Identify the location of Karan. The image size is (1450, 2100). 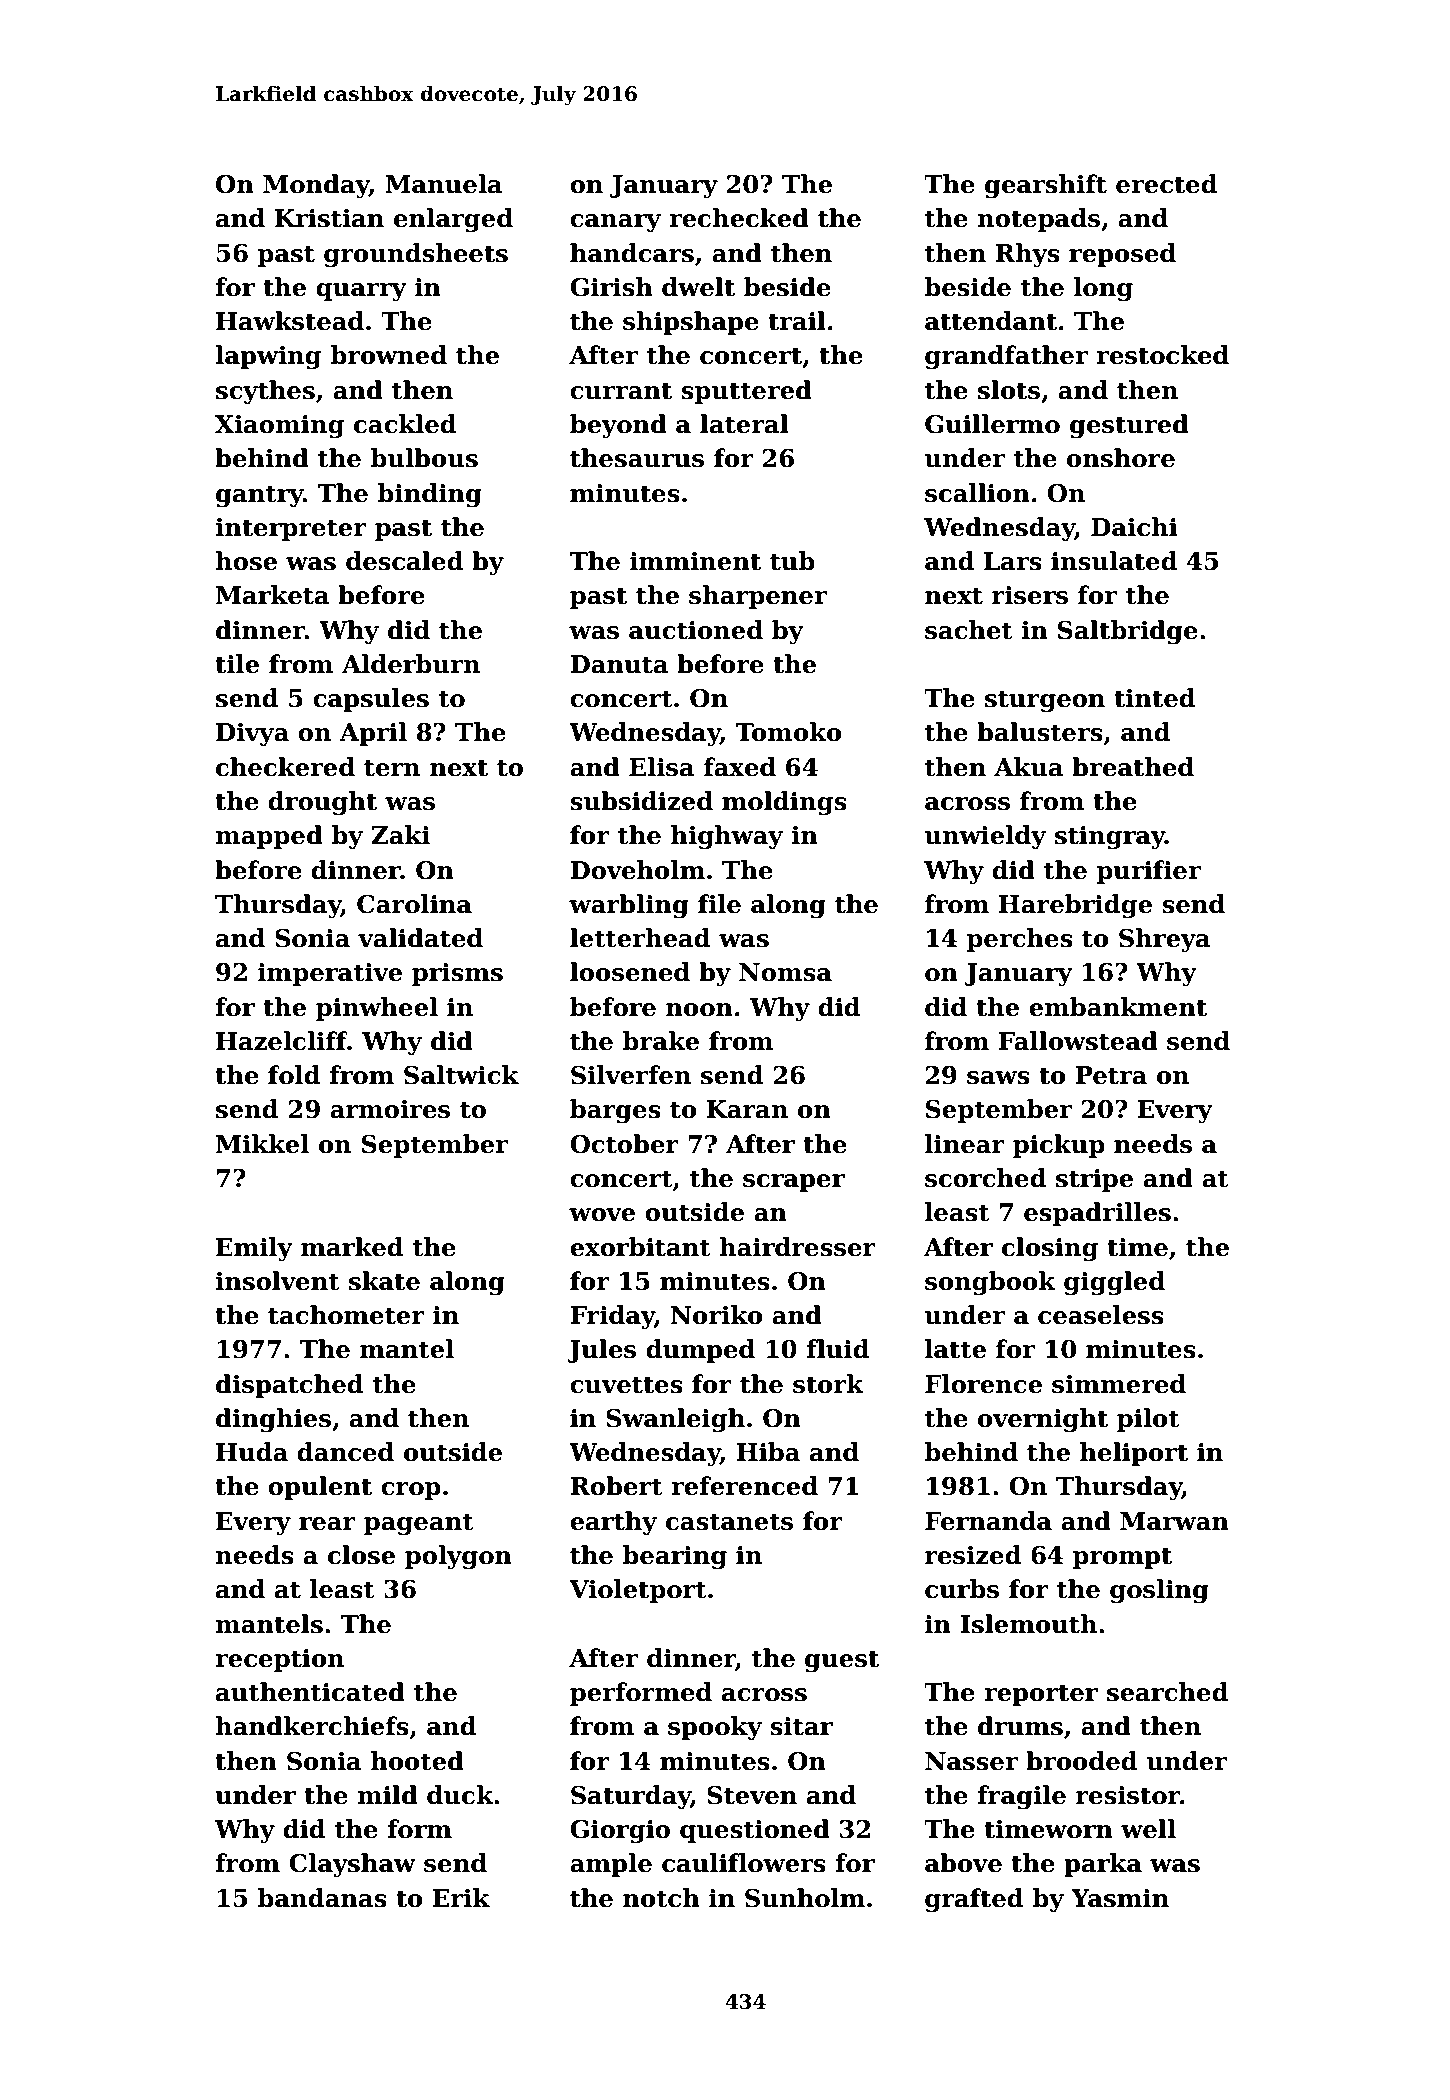
(747, 1109).
